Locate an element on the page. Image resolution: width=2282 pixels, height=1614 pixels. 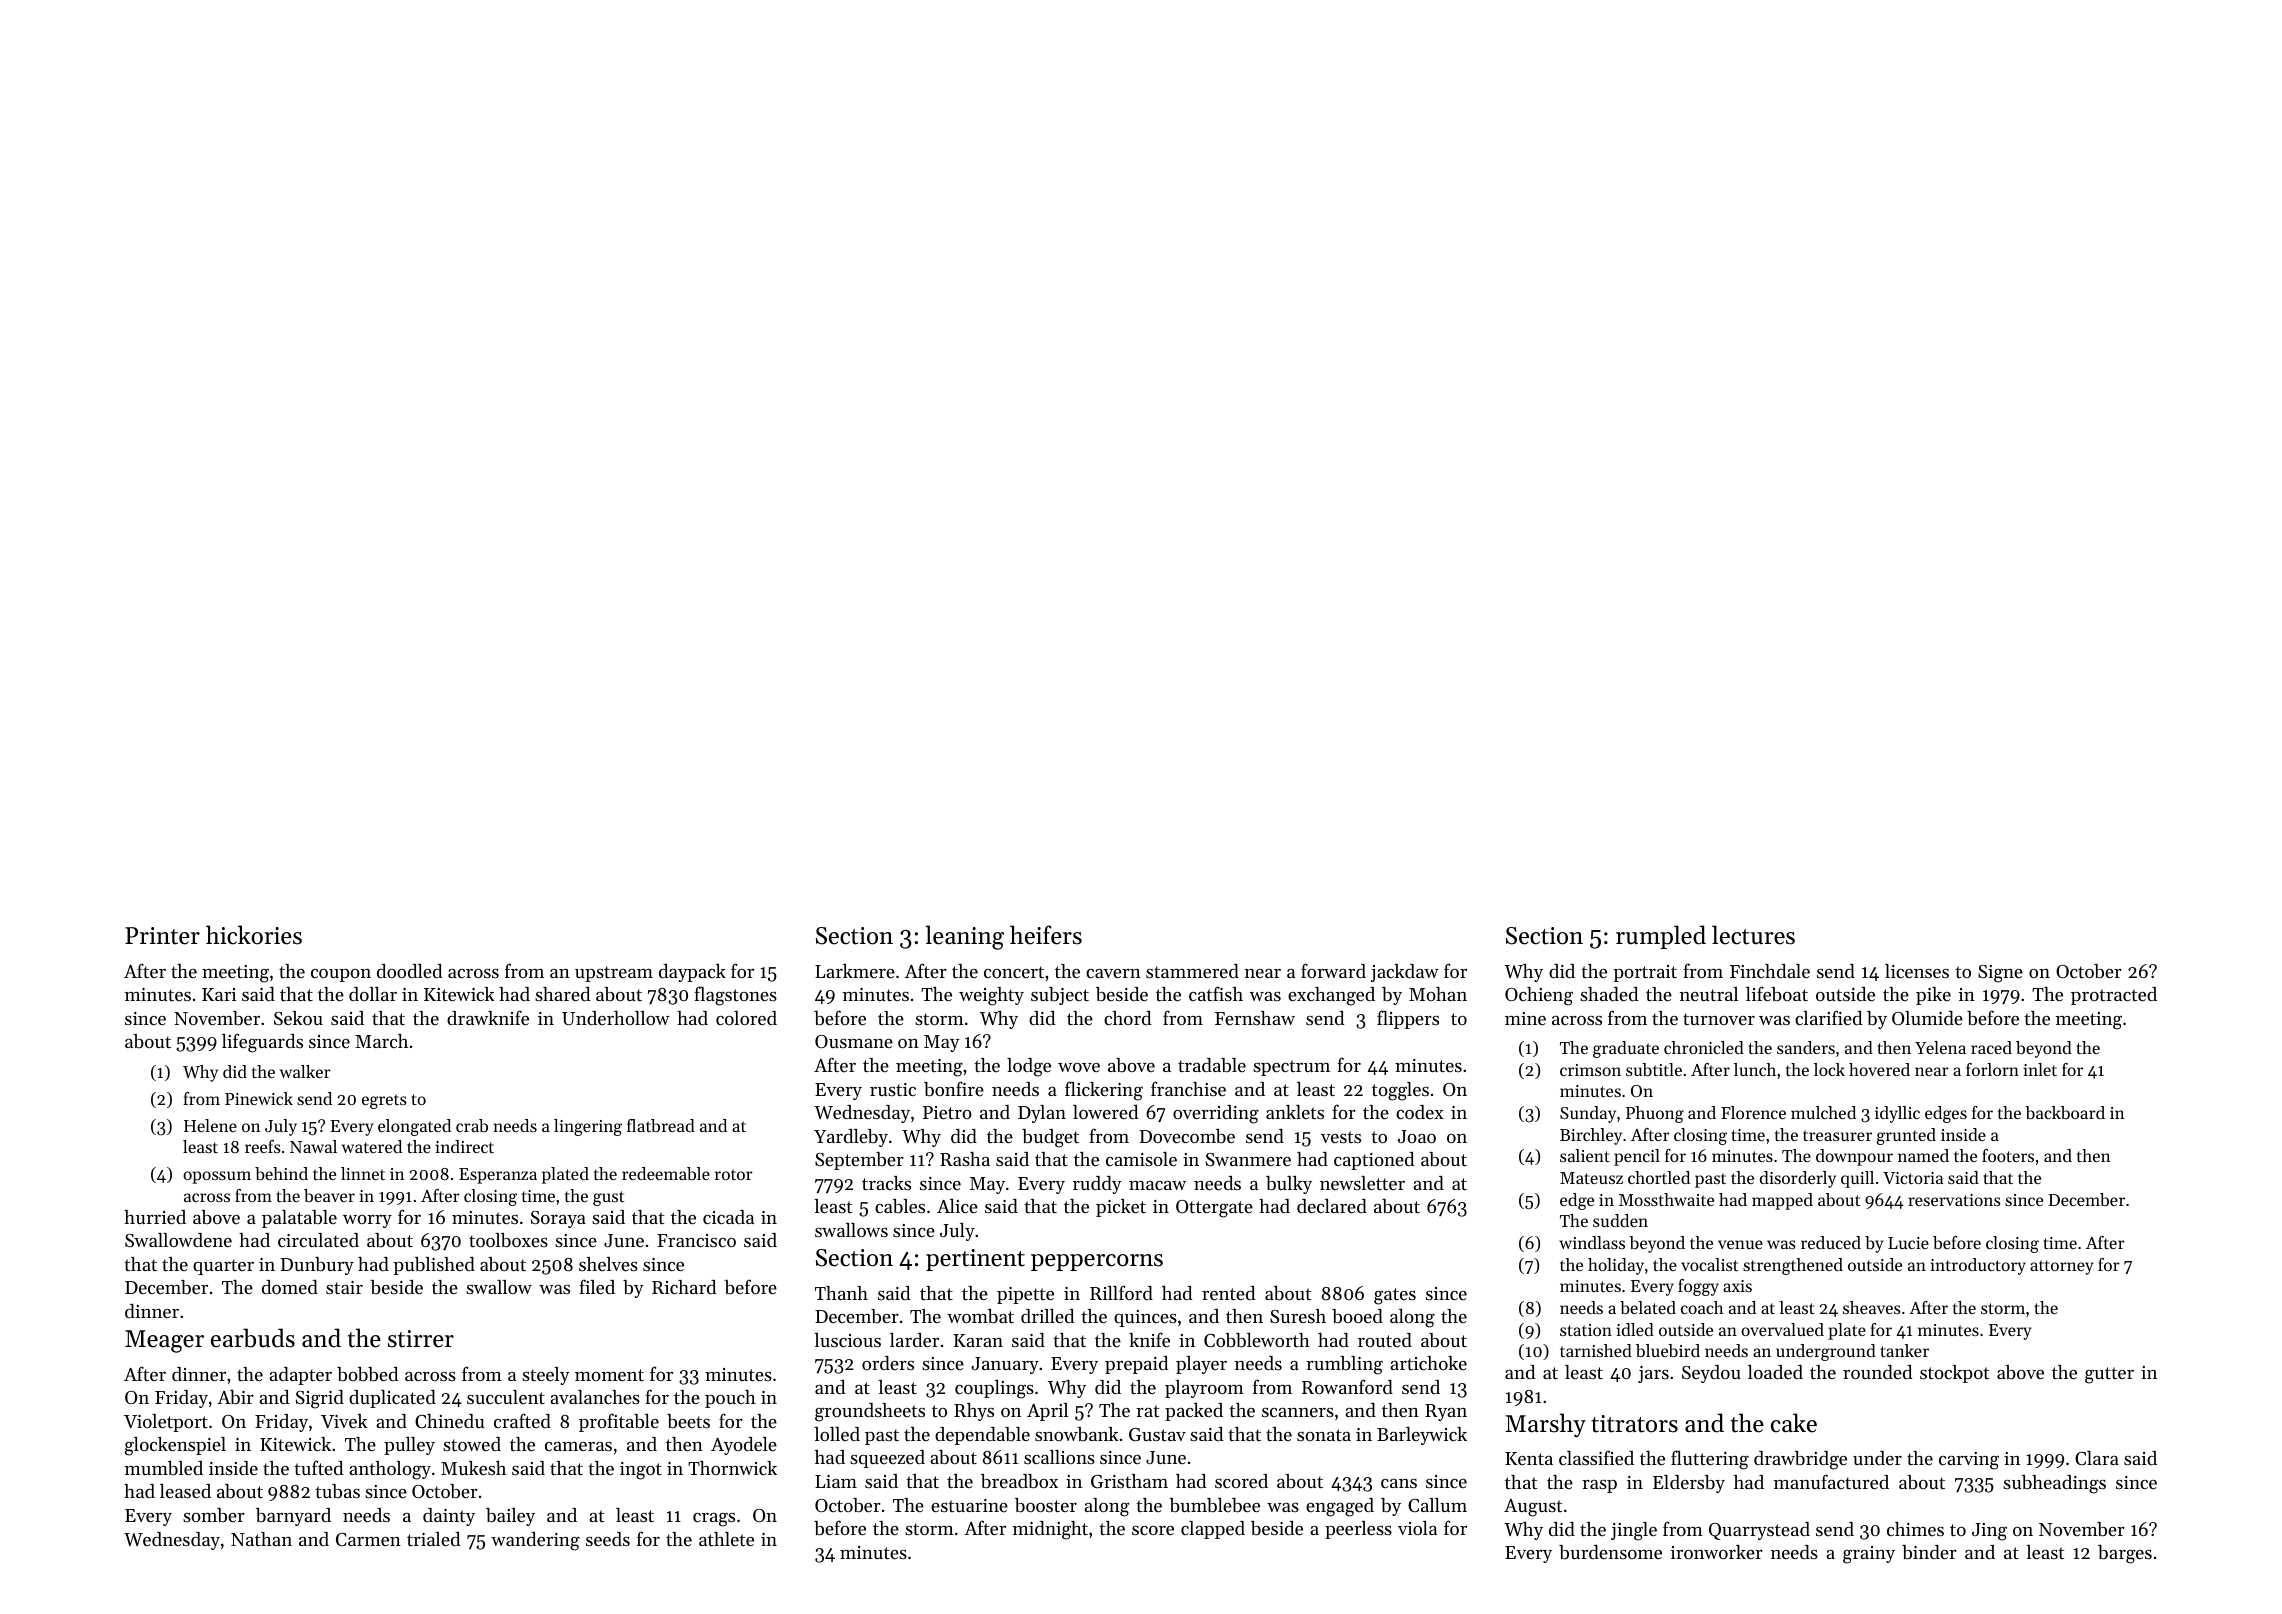
wove is located at coordinates (1079, 1067).
